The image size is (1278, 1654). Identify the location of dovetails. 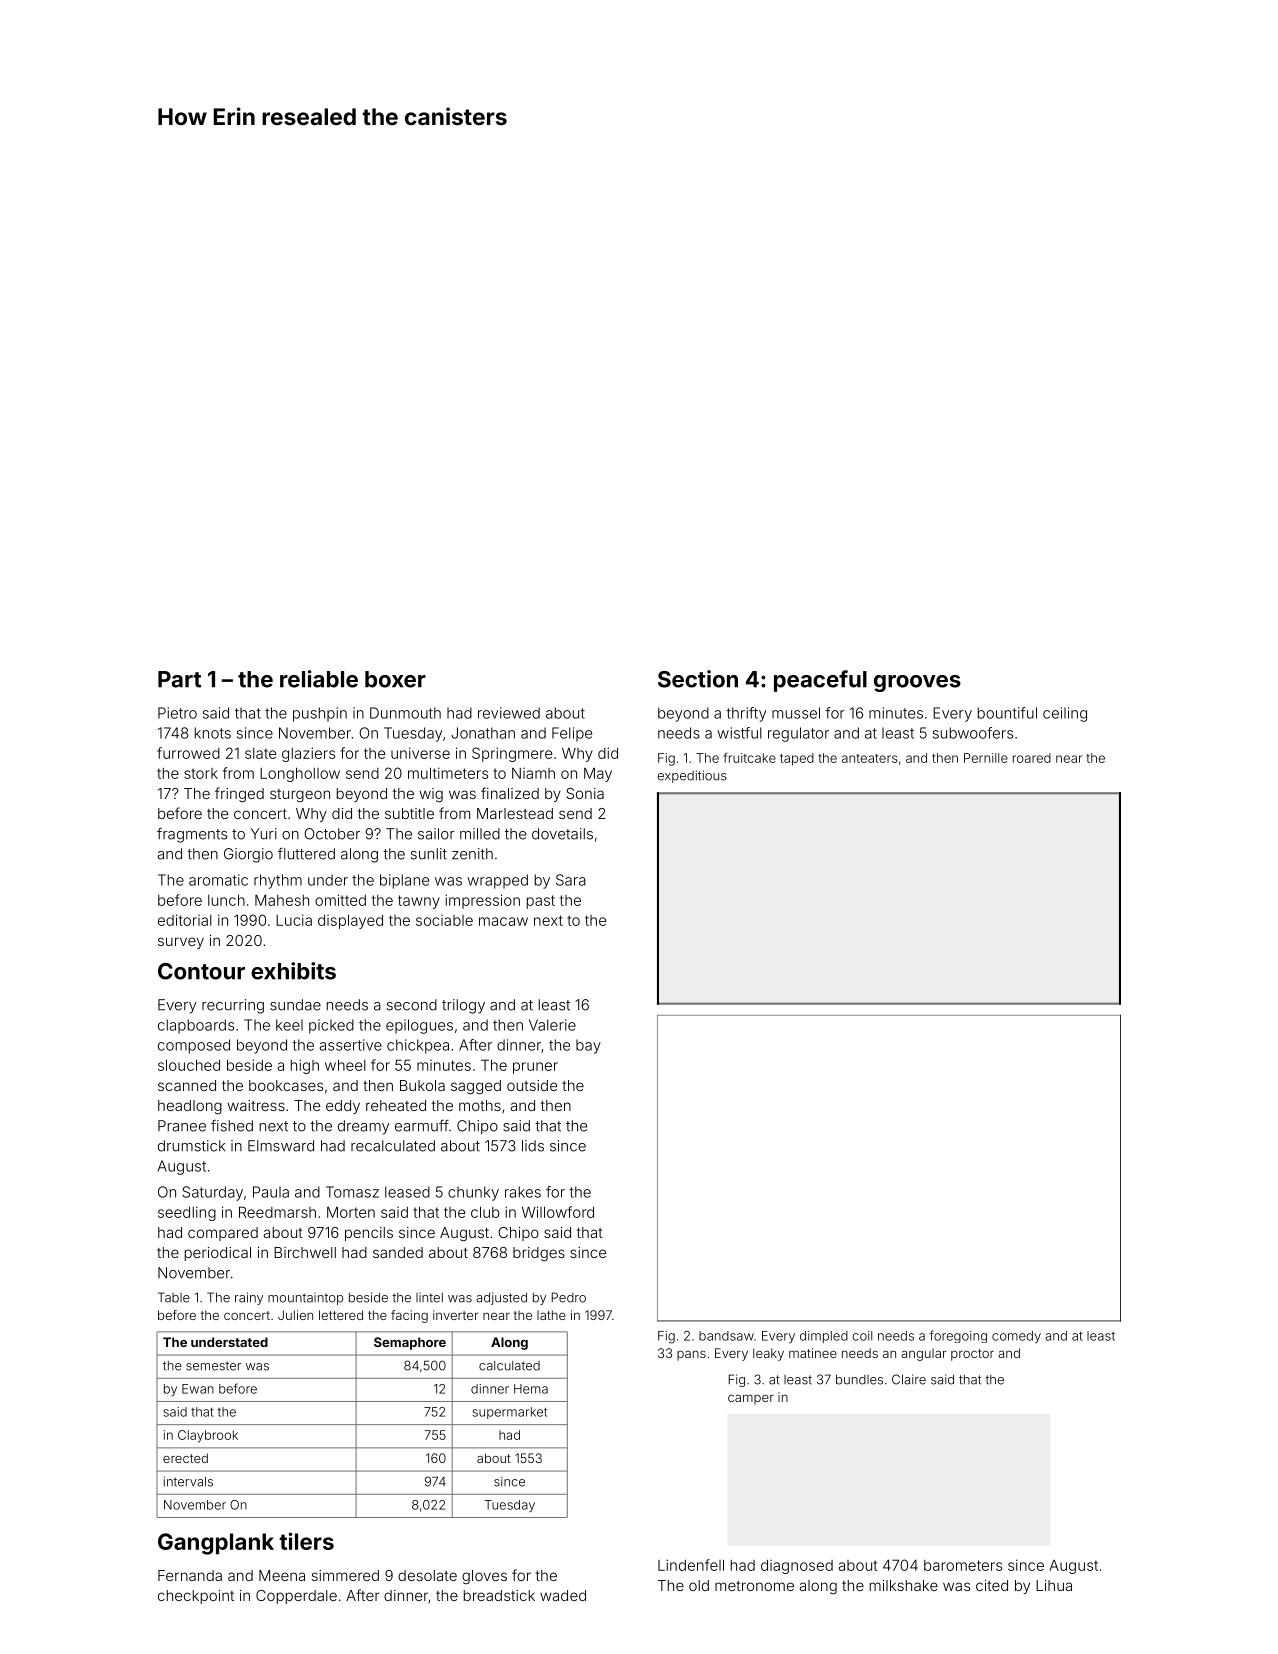
(562, 834).
